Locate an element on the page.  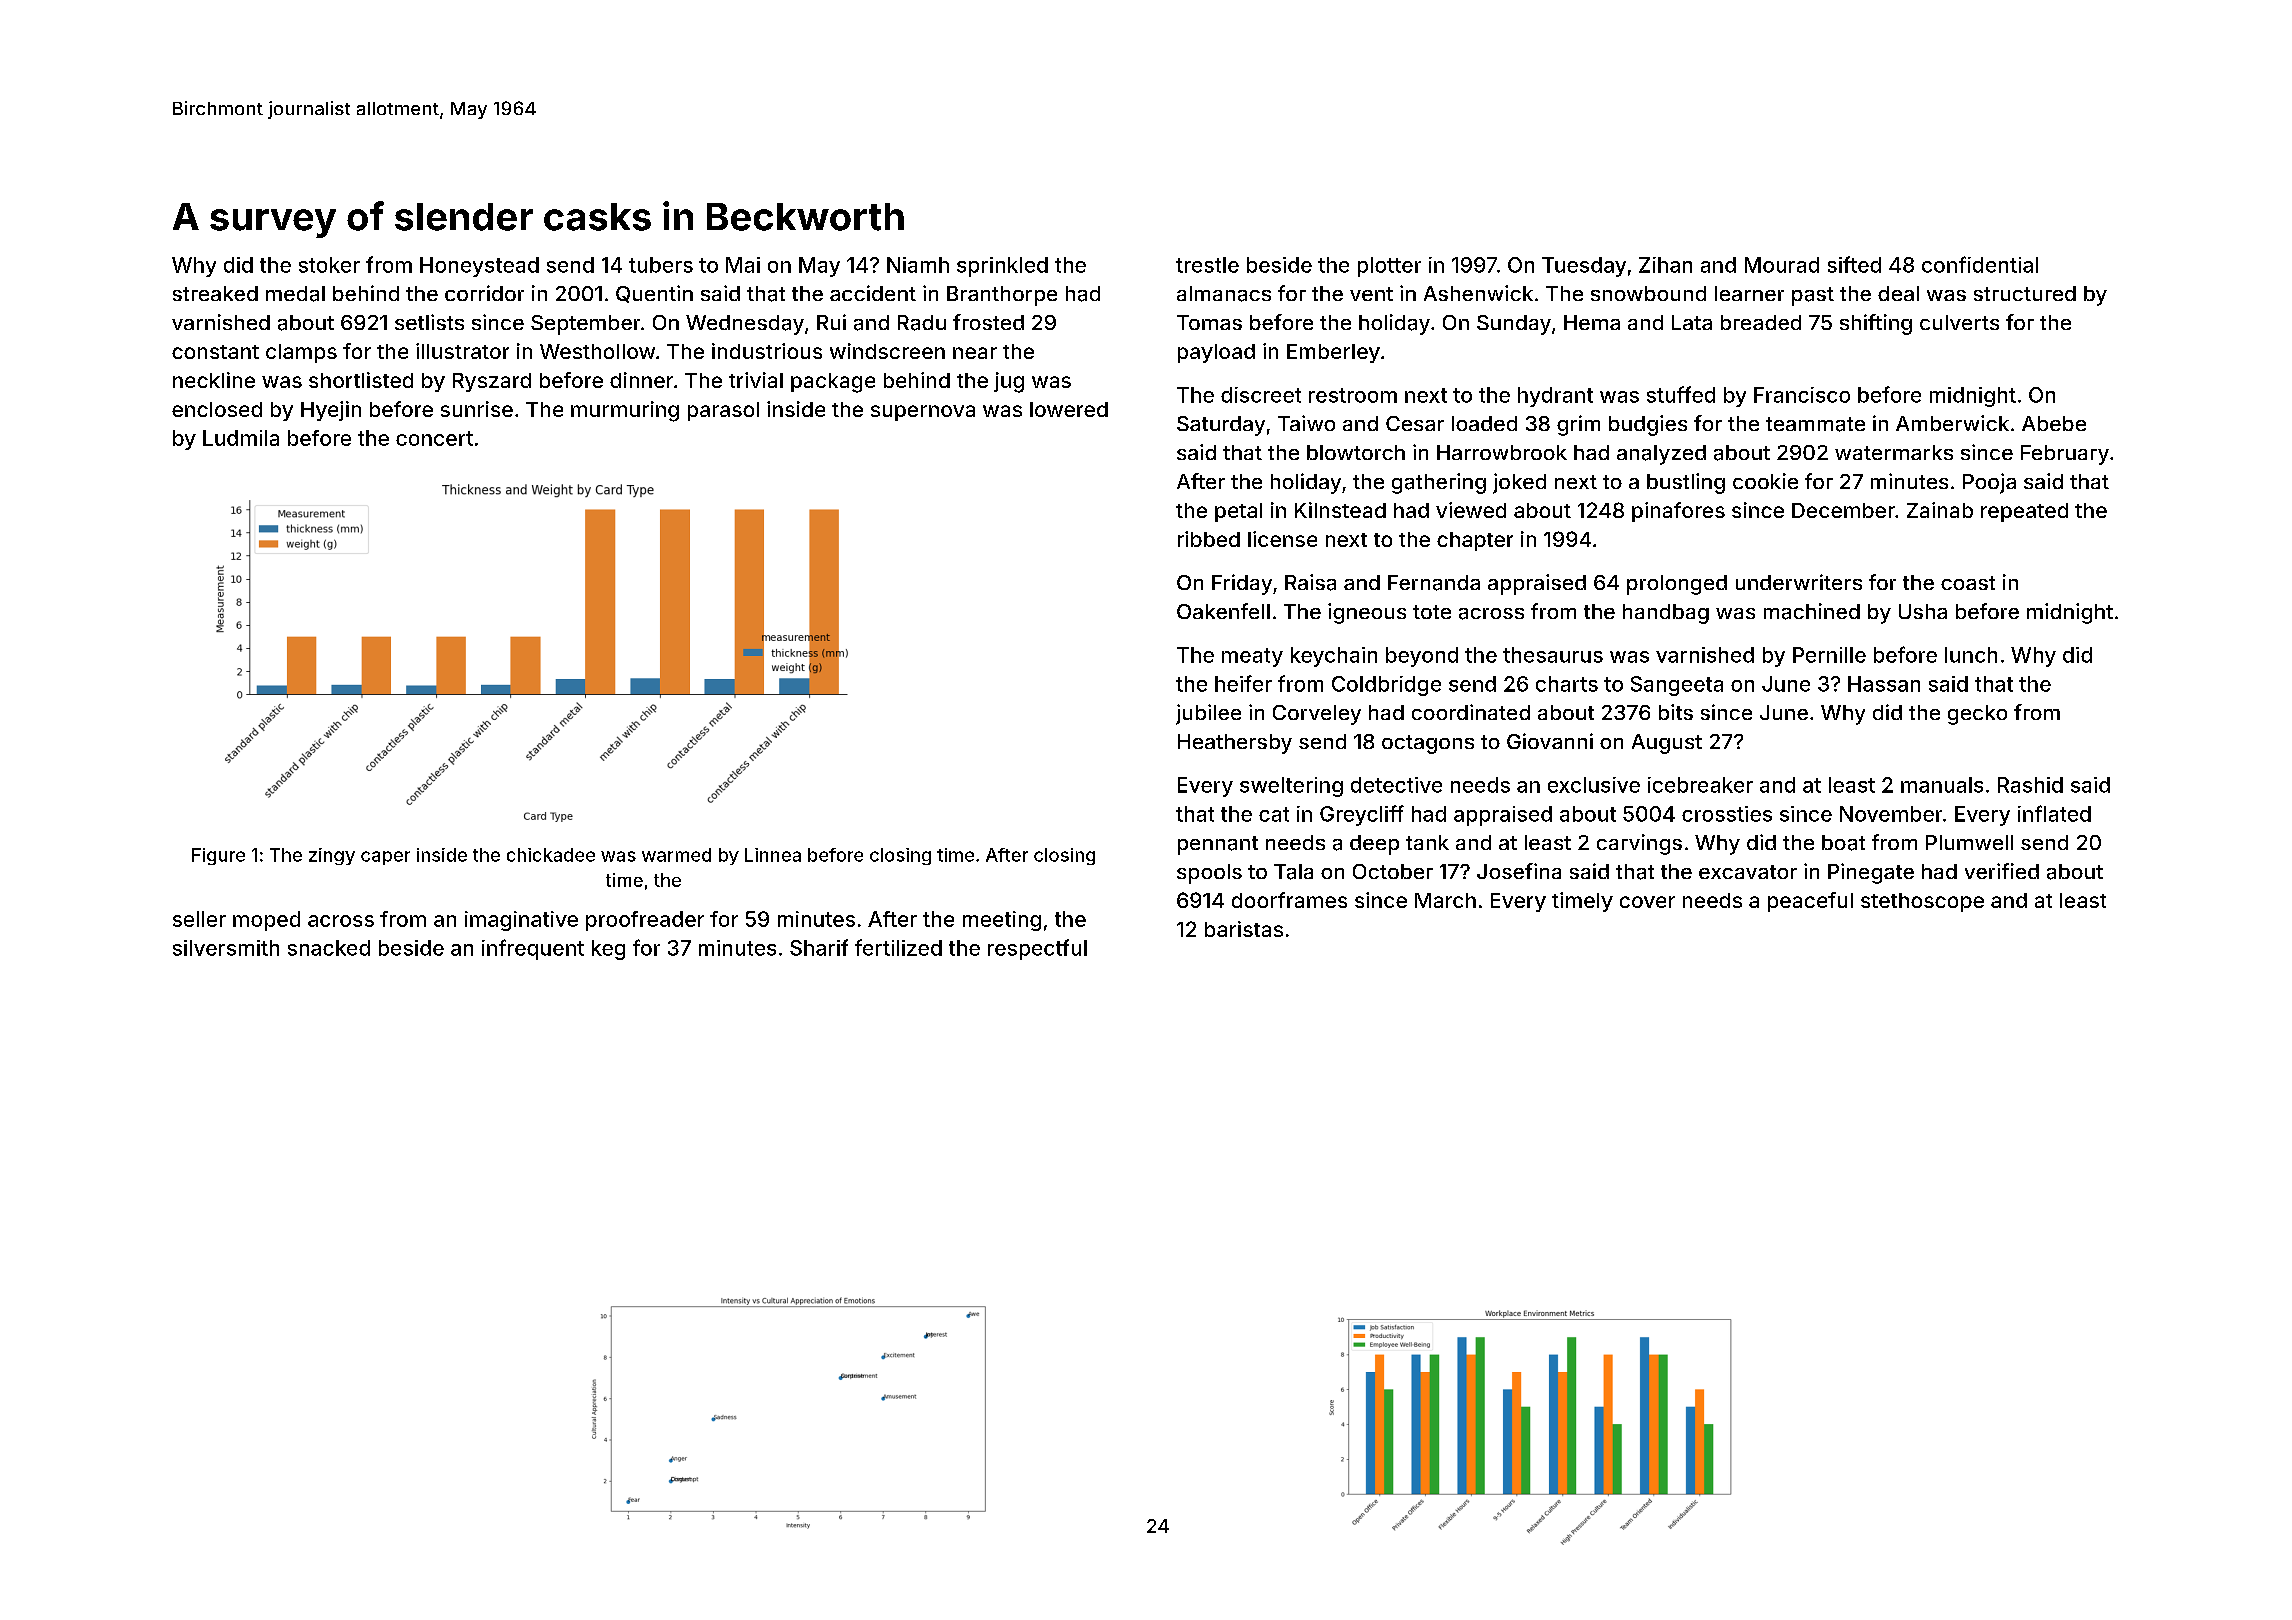
icebreaker is located at coordinates (1700, 785).
